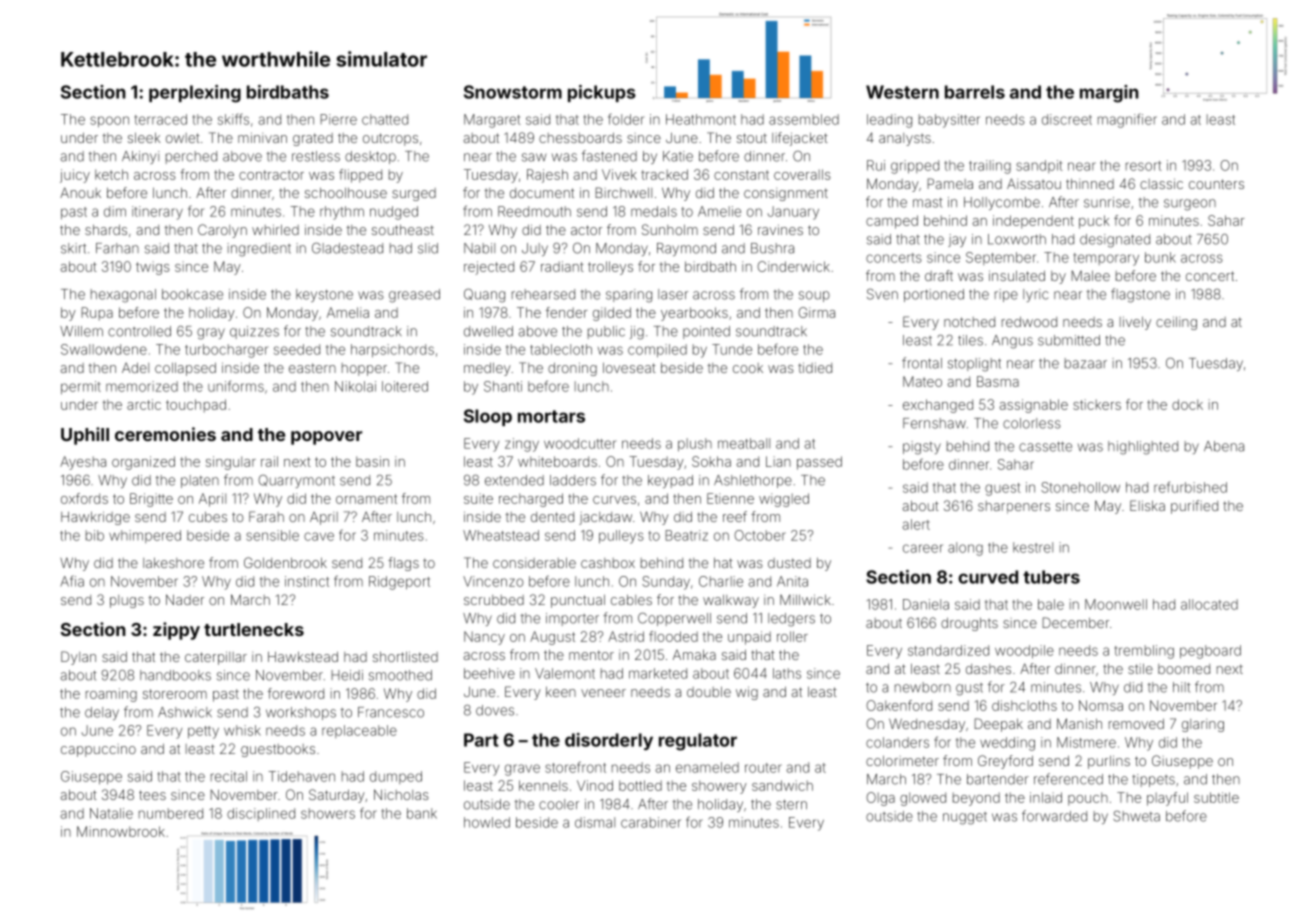  What do you see at coordinates (988, 577) in the page?
I see `curved` at bounding box center [988, 577].
